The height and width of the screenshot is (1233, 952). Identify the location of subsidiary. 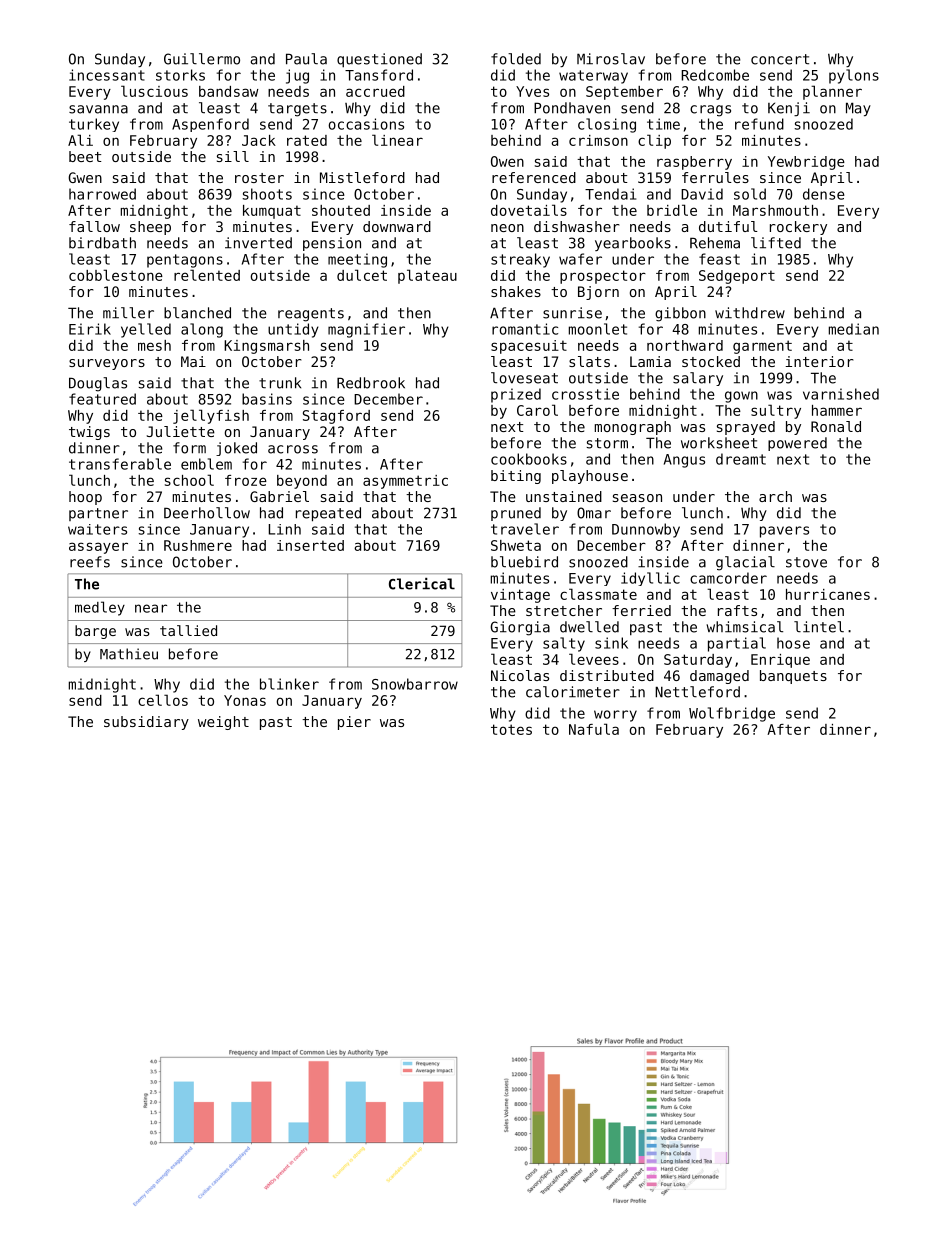
(146, 723).
